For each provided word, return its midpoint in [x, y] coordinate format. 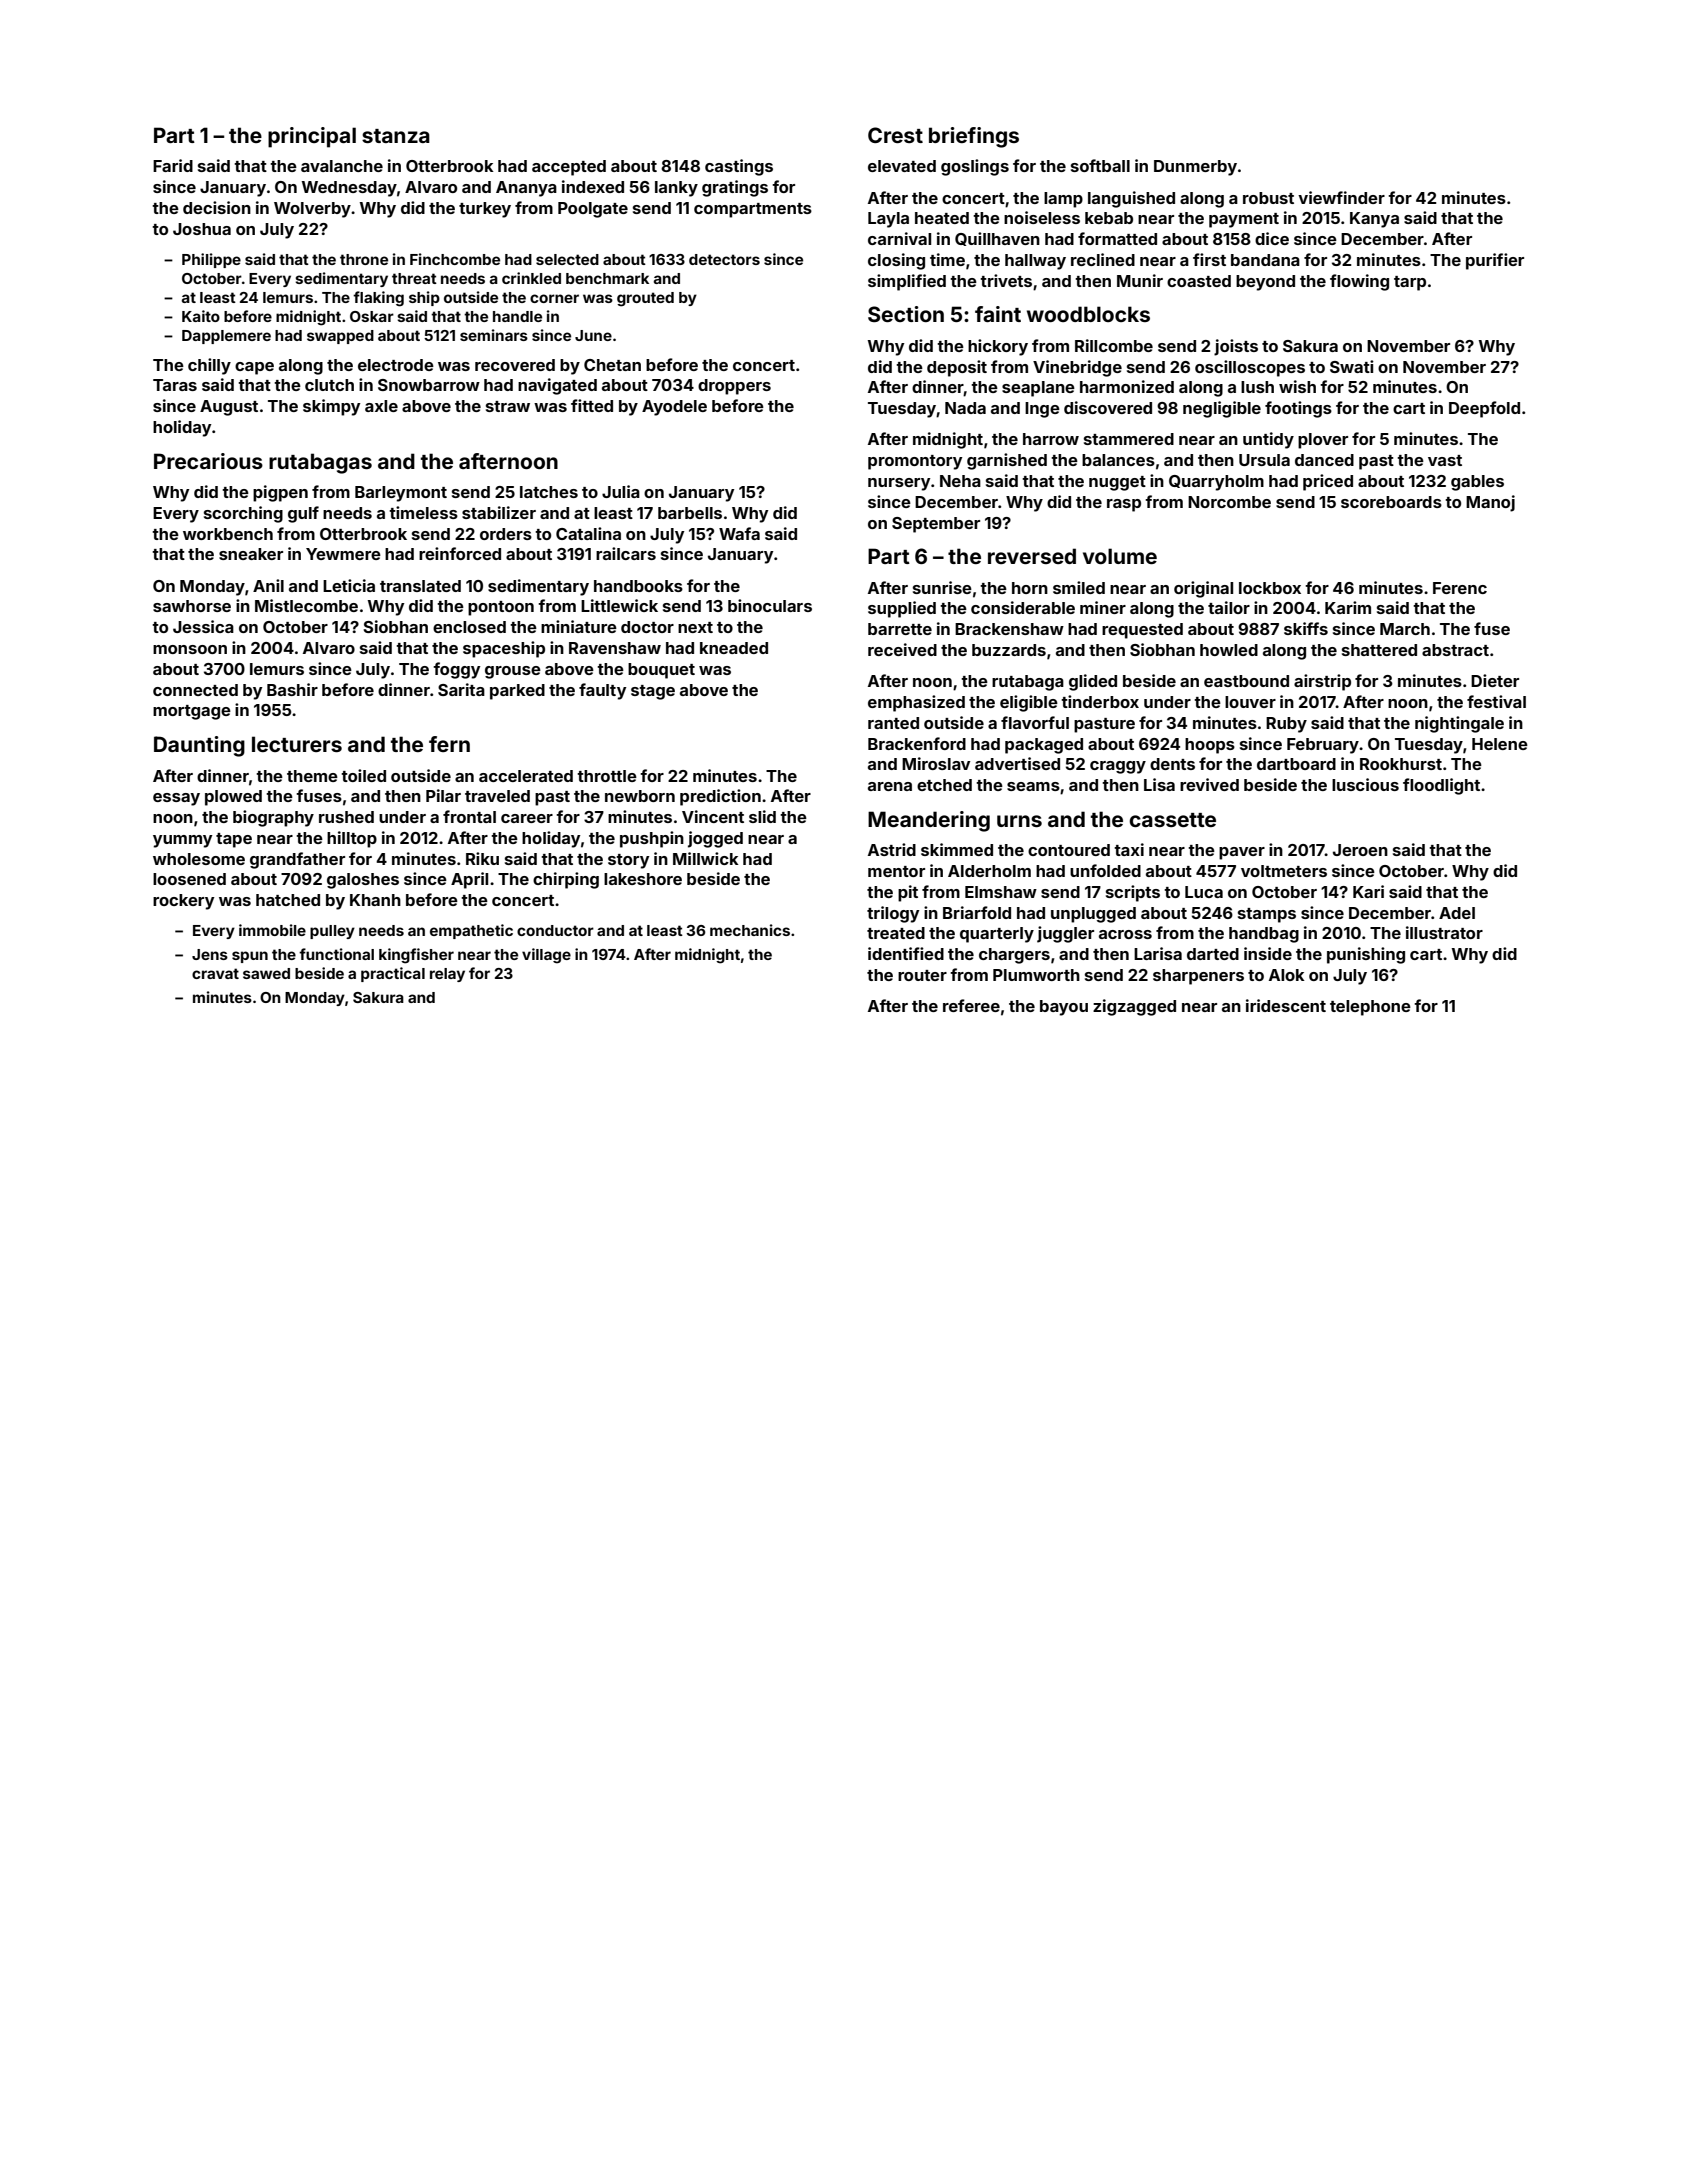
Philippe [211, 260]
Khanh [375, 900]
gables [1477, 483]
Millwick [706, 858]
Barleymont [401, 494]
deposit [957, 368]
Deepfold [1484, 409]
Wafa [739, 533]
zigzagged [1134, 1007]
